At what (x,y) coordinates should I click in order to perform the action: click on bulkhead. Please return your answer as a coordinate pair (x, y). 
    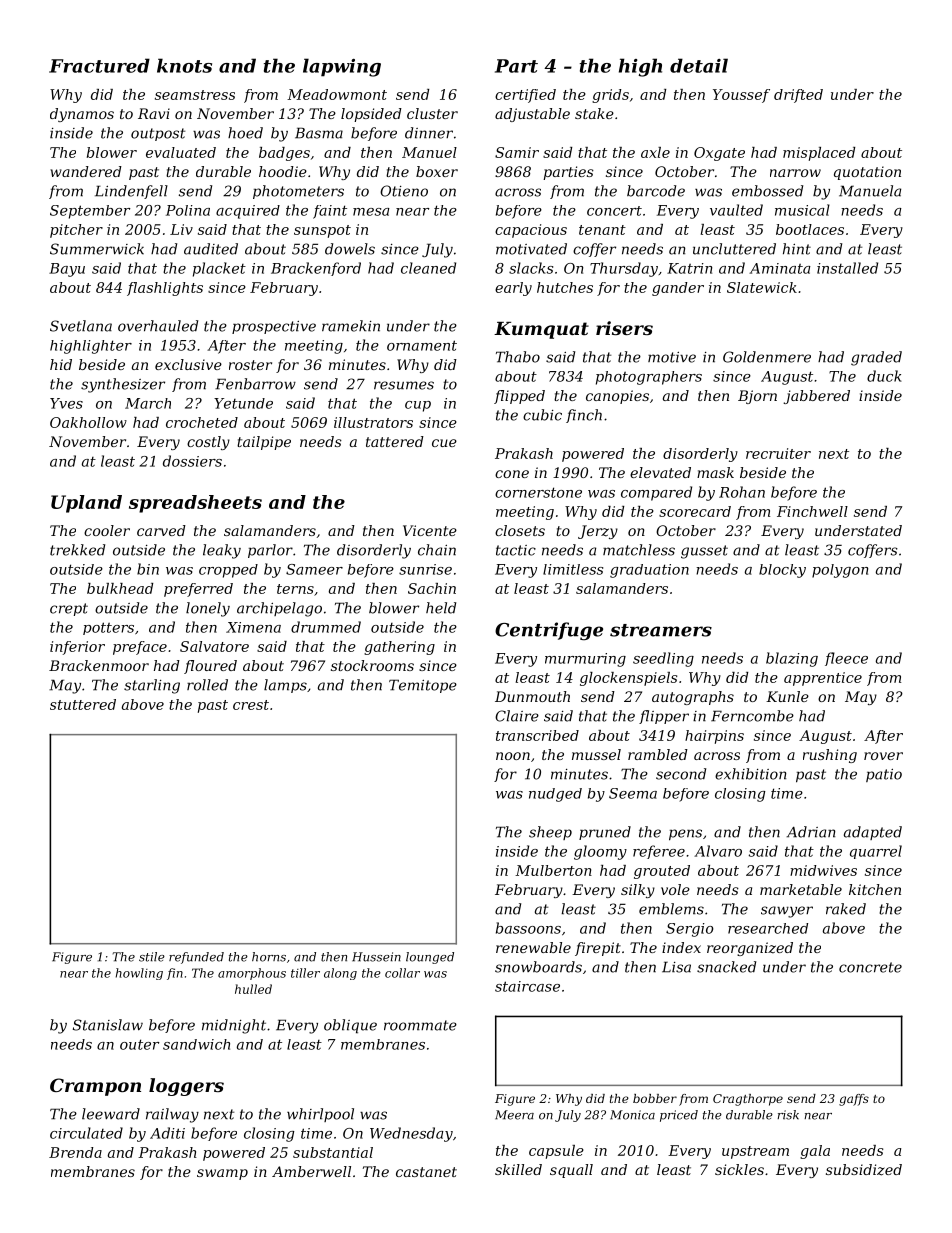
    Looking at the image, I should click on (120, 588).
